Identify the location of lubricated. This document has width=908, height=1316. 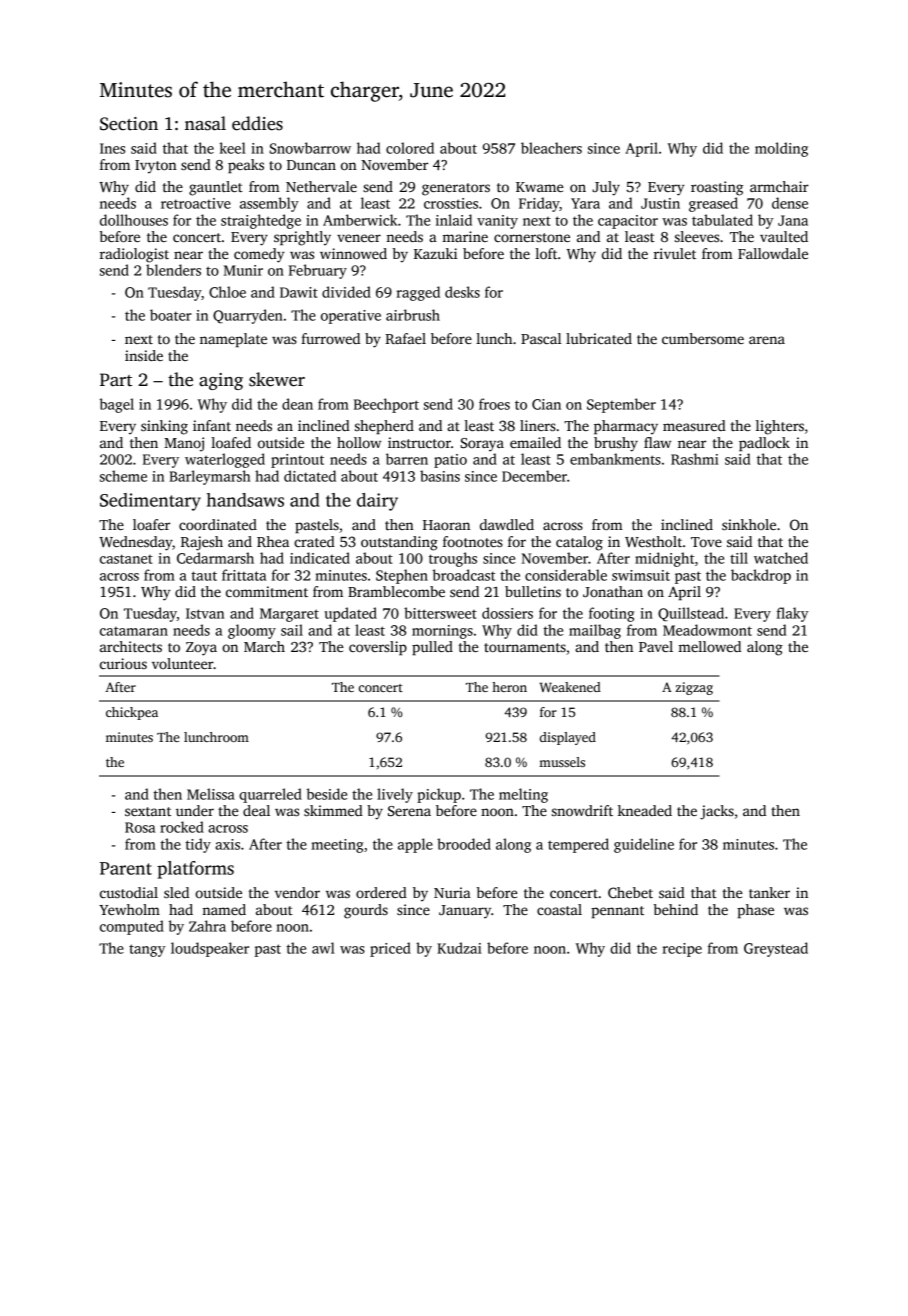
(599, 338).
